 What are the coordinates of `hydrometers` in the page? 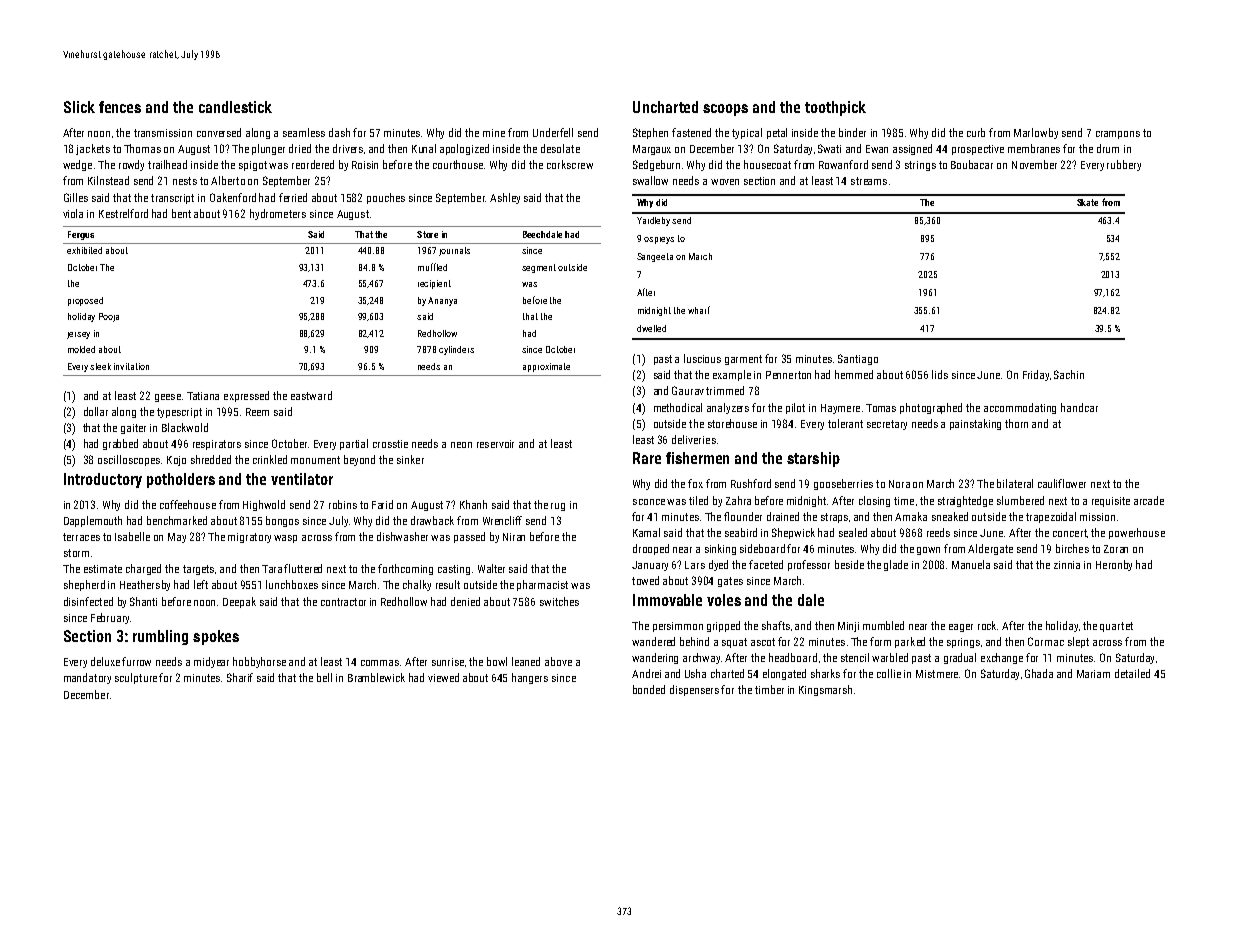 It's located at (278, 214).
